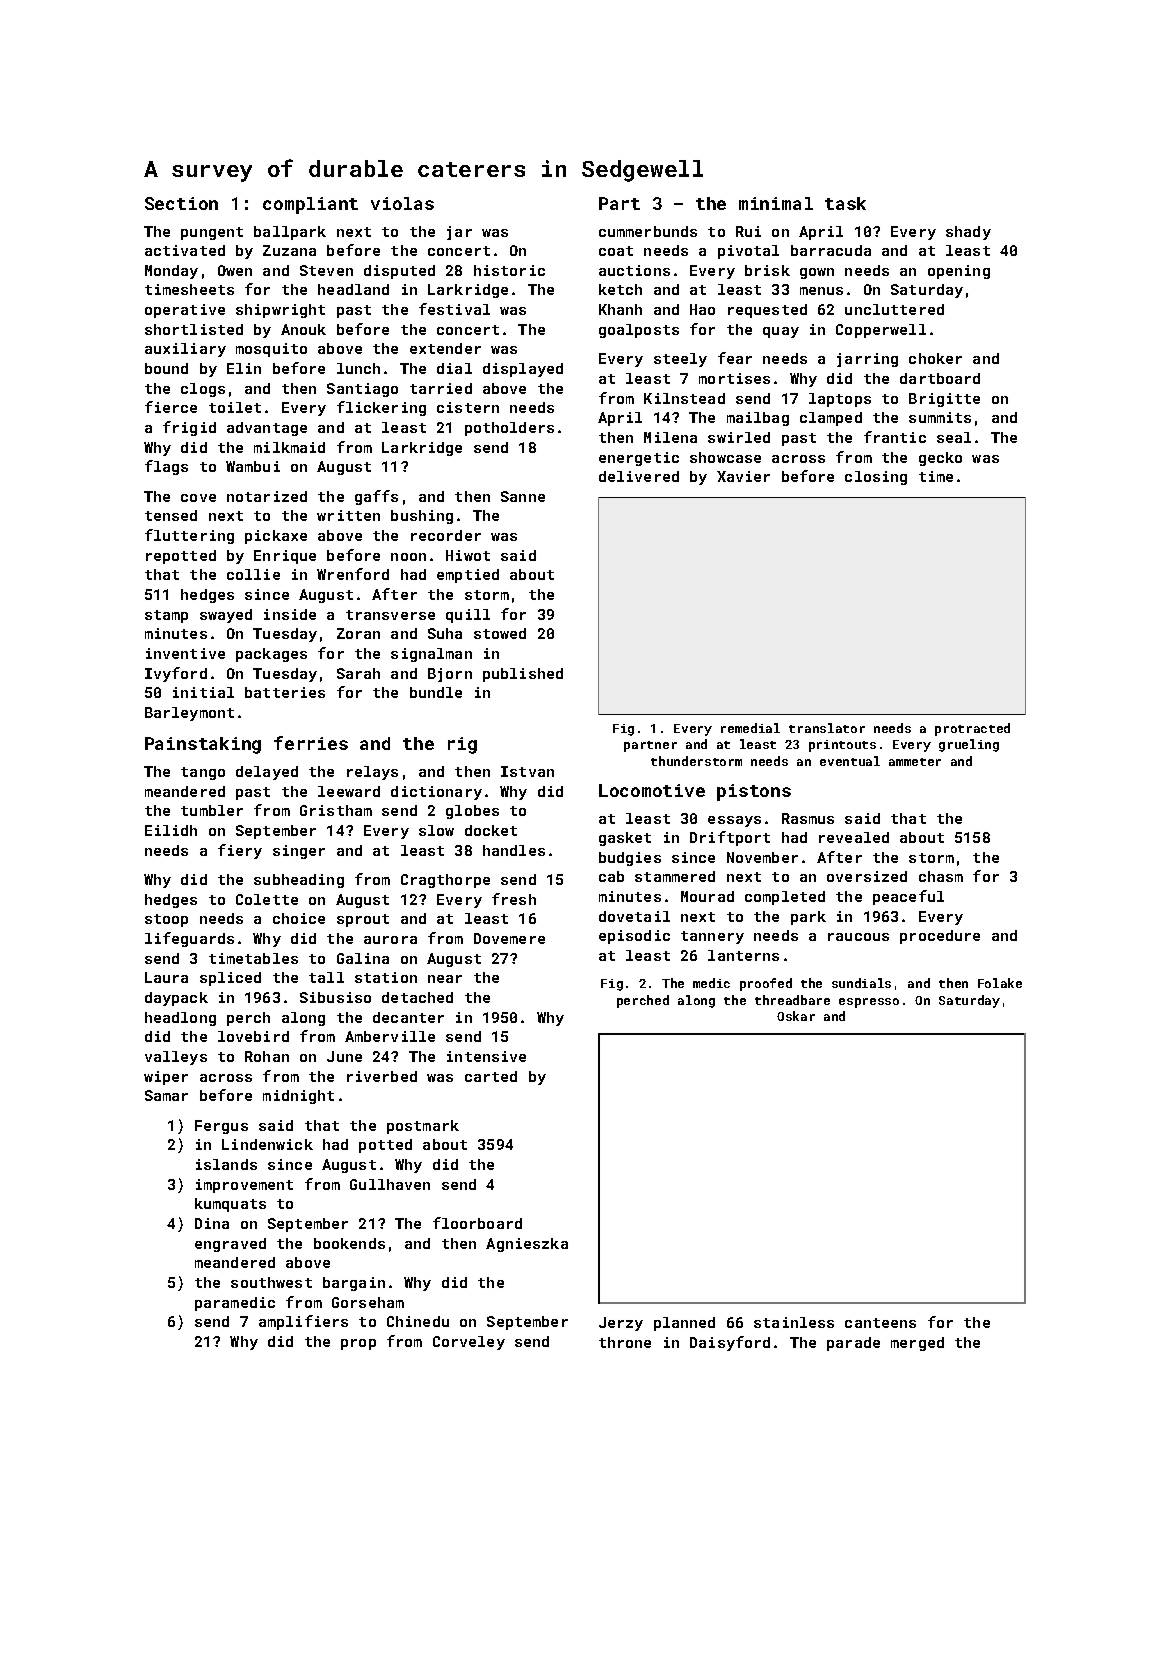 This image has height=1655, width=1170. I want to click on delivered, so click(639, 476).
